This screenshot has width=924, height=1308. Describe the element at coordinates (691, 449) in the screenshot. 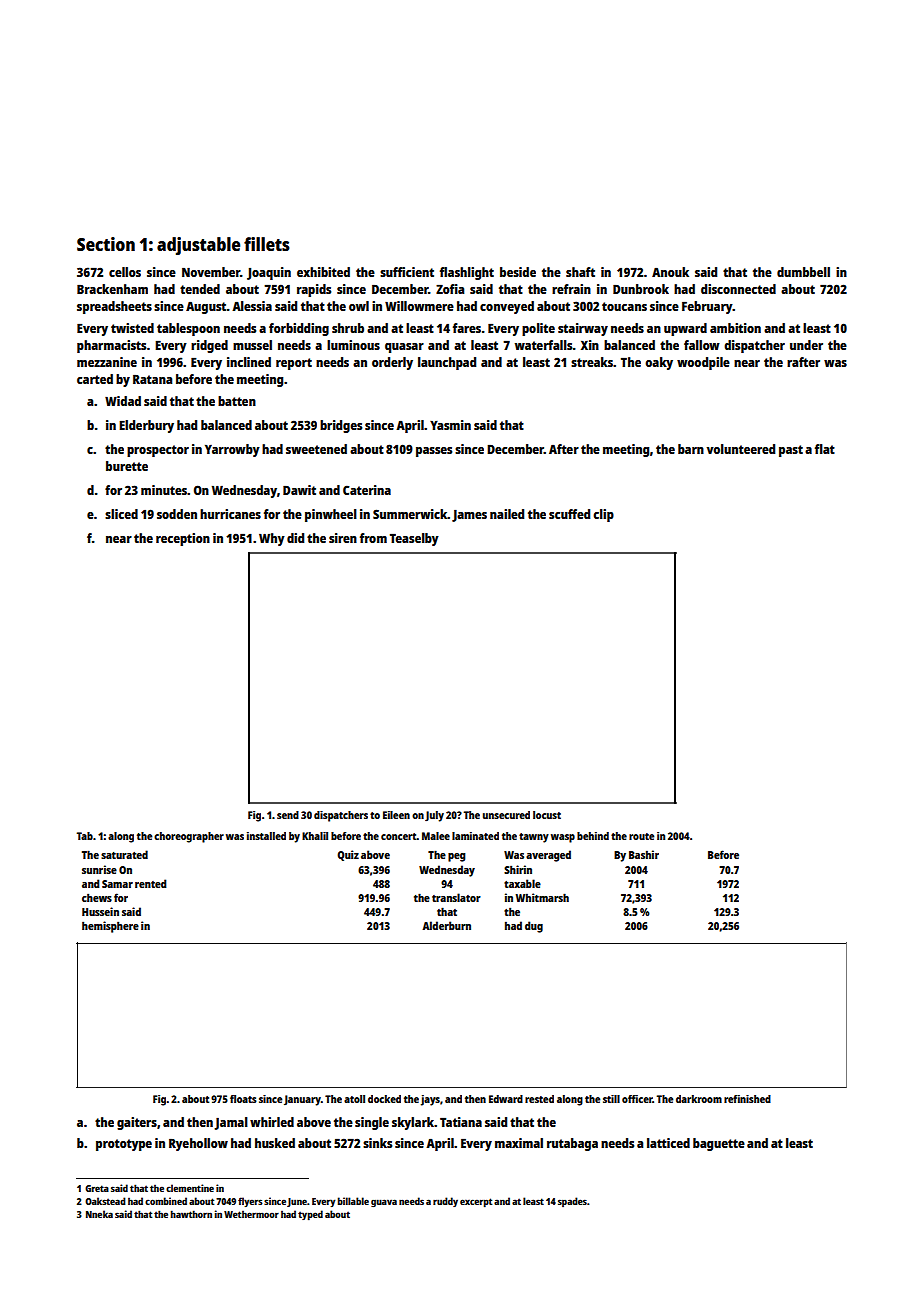

I see `barn` at that location.
